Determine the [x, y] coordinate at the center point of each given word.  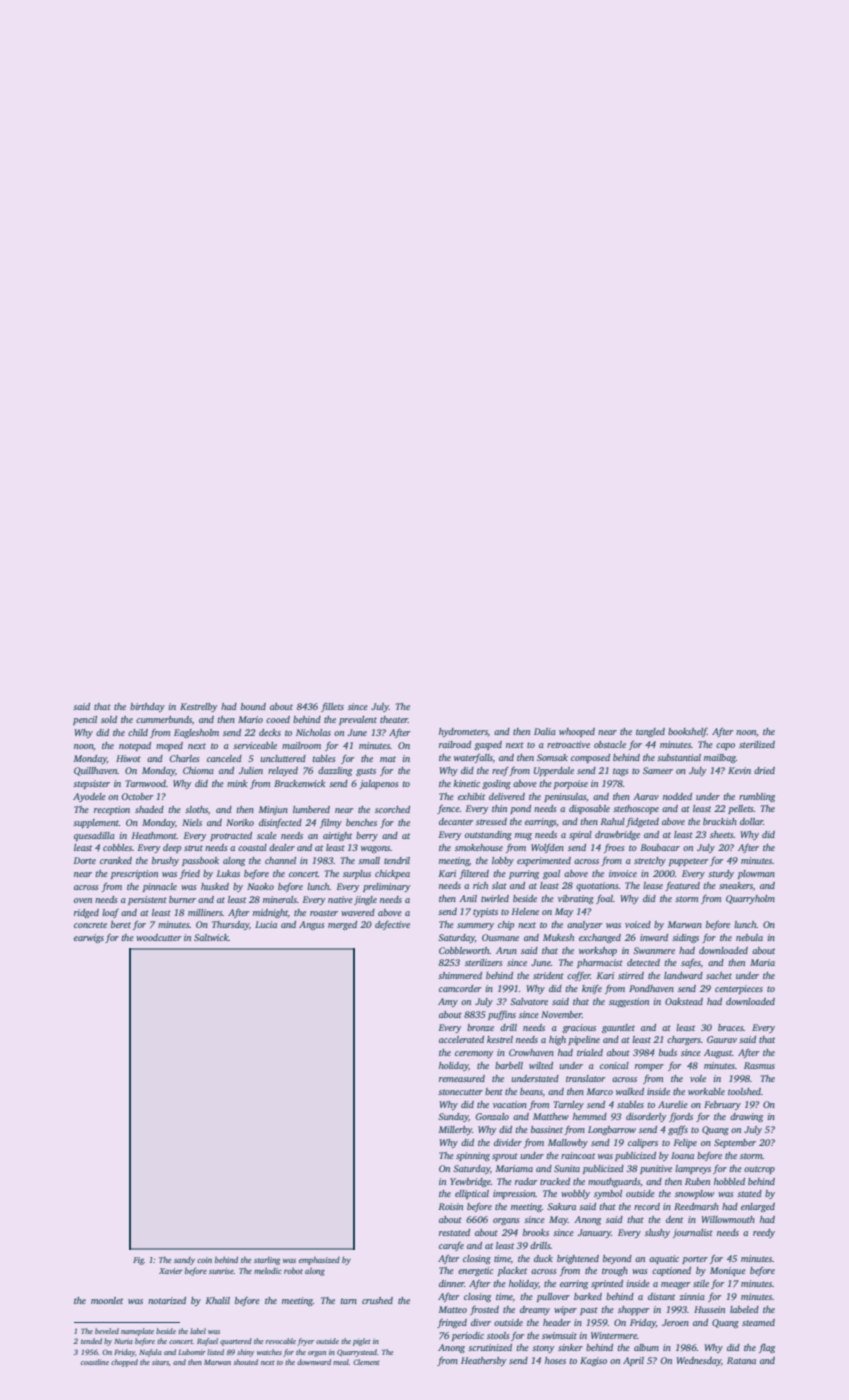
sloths [196, 809]
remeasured [462, 1078]
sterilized [757, 744]
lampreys [693, 1169]
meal [341, 1362]
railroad [455, 744]
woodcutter [159, 937]
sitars [160, 1362]
